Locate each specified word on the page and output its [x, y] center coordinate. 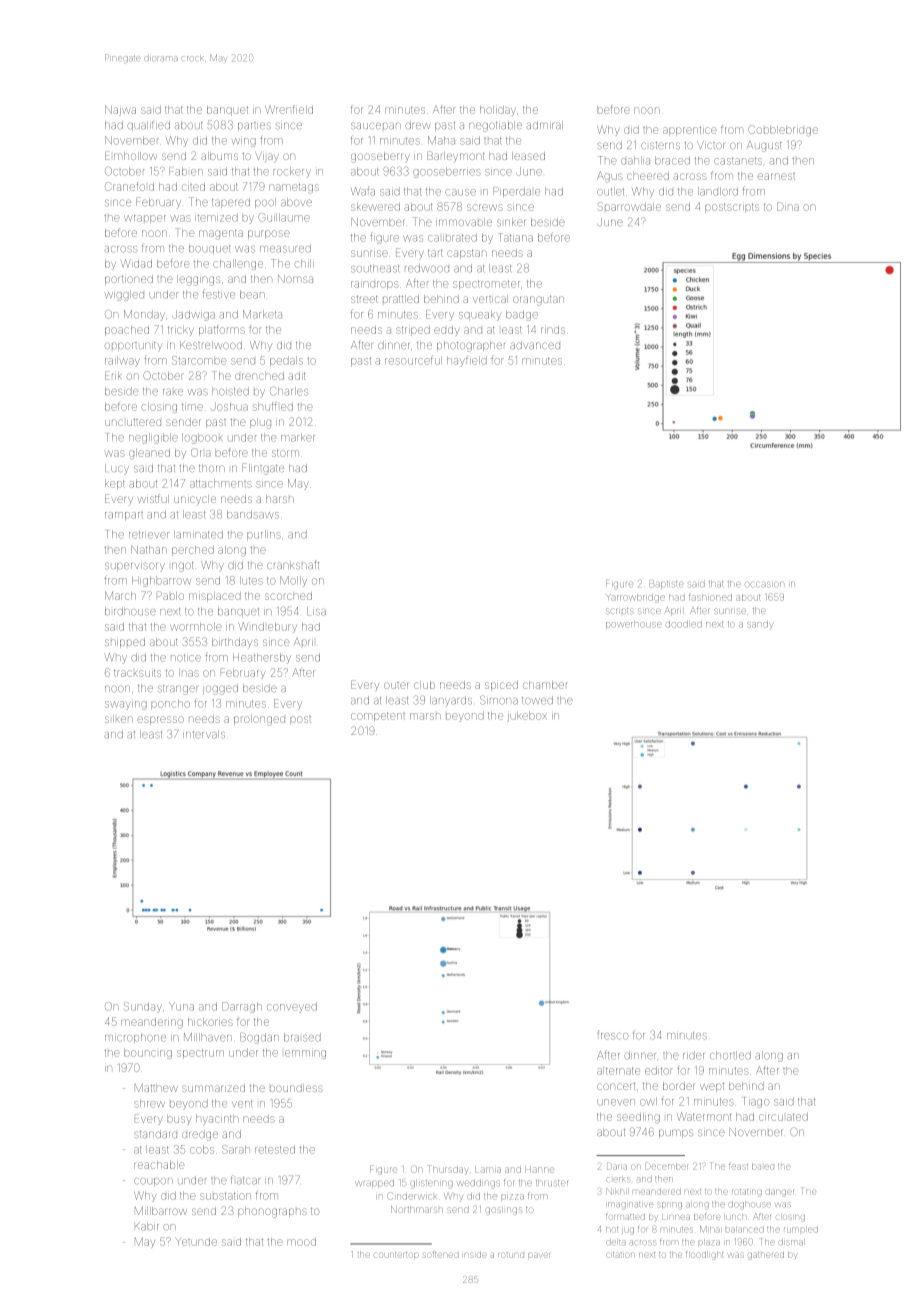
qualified [148, 125]
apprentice [690, 131]
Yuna [182, 1007]
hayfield [467, 361]
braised [302, 1037]
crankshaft [293, 564]
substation [225, 1196]
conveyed [292, 1007]
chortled [730, 1055]
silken [119, 719]
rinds [553, 330]
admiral [544, 125]
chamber [545, 685]
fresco [613, 1036]
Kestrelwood [211, 345]
